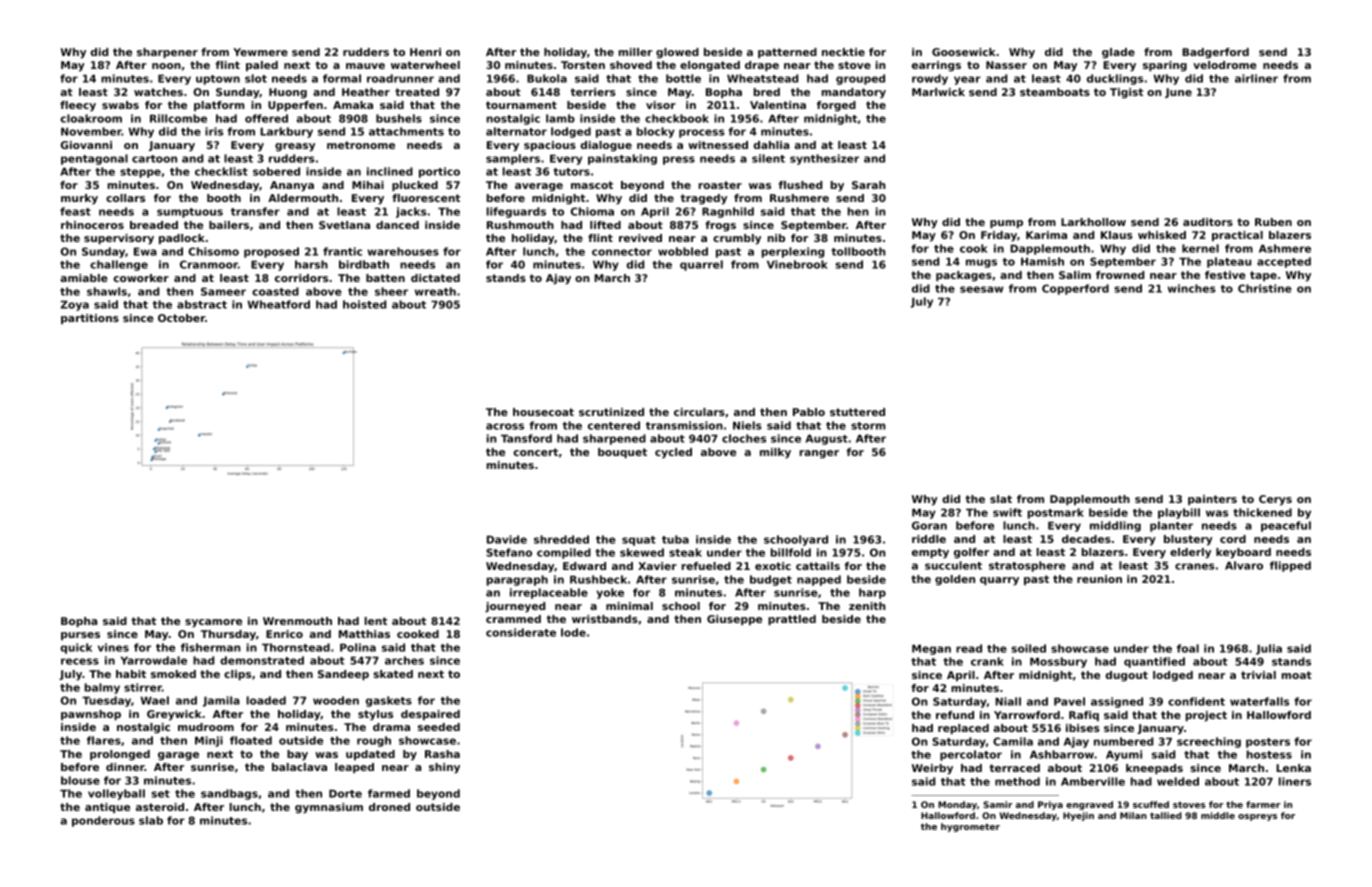 Image resolution: width=1372 pixels, height=887 pixels. What do you see at coordinates (284, 634) in the image?
I see `Enrico` at bounding box center [284, 634].
